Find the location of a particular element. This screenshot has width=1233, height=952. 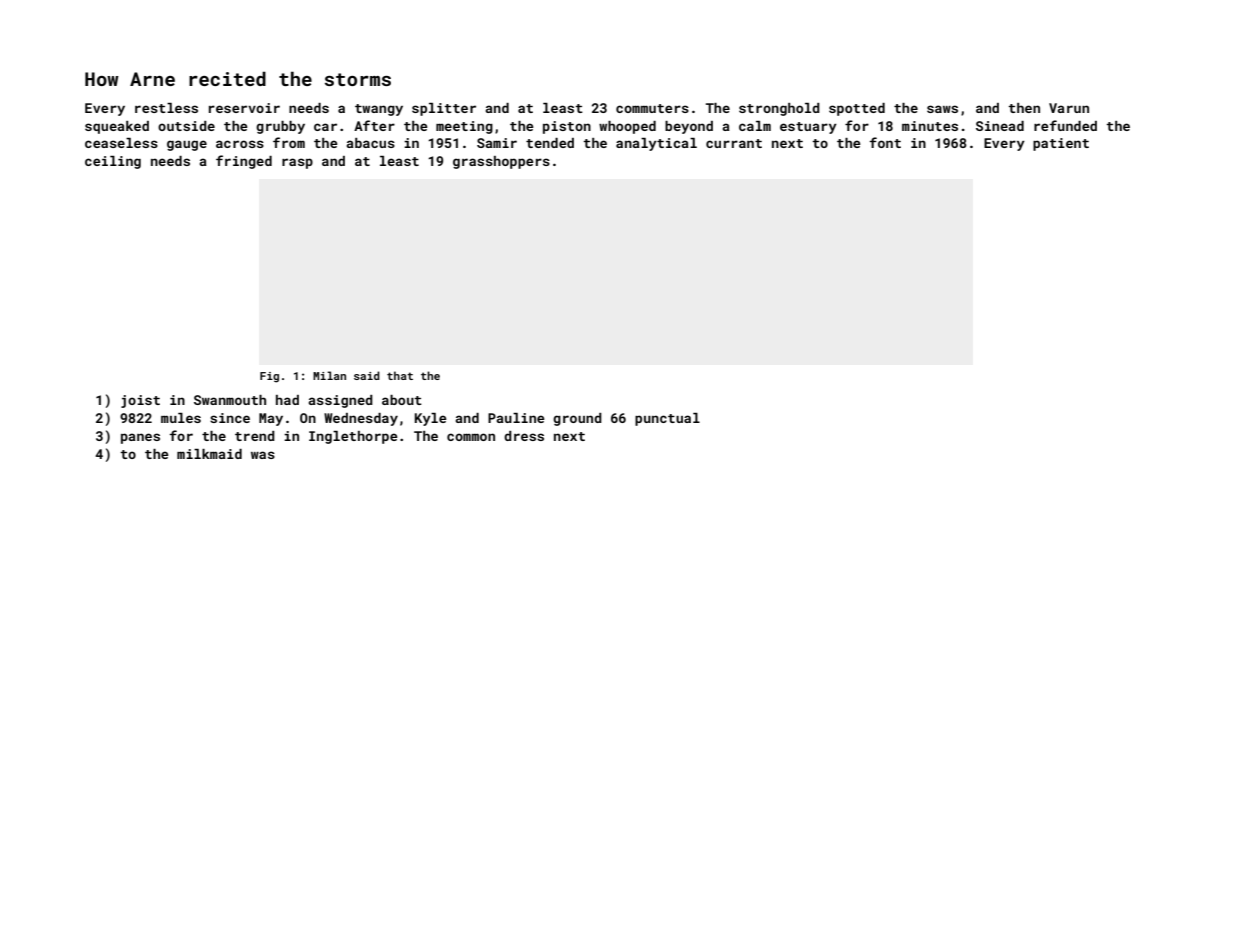

reservoir is located at coordinates (244, 108).
